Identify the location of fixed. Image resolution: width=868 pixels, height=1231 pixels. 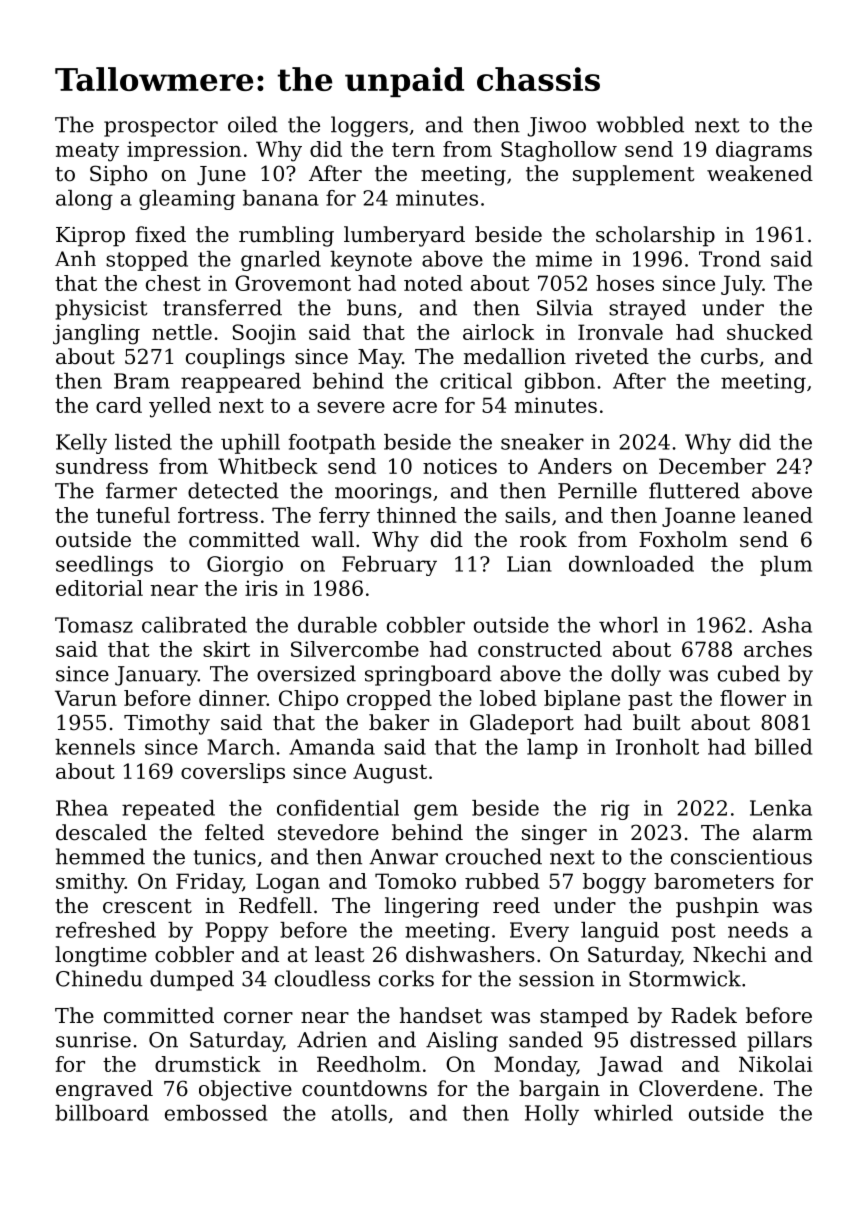
(160, 234).
